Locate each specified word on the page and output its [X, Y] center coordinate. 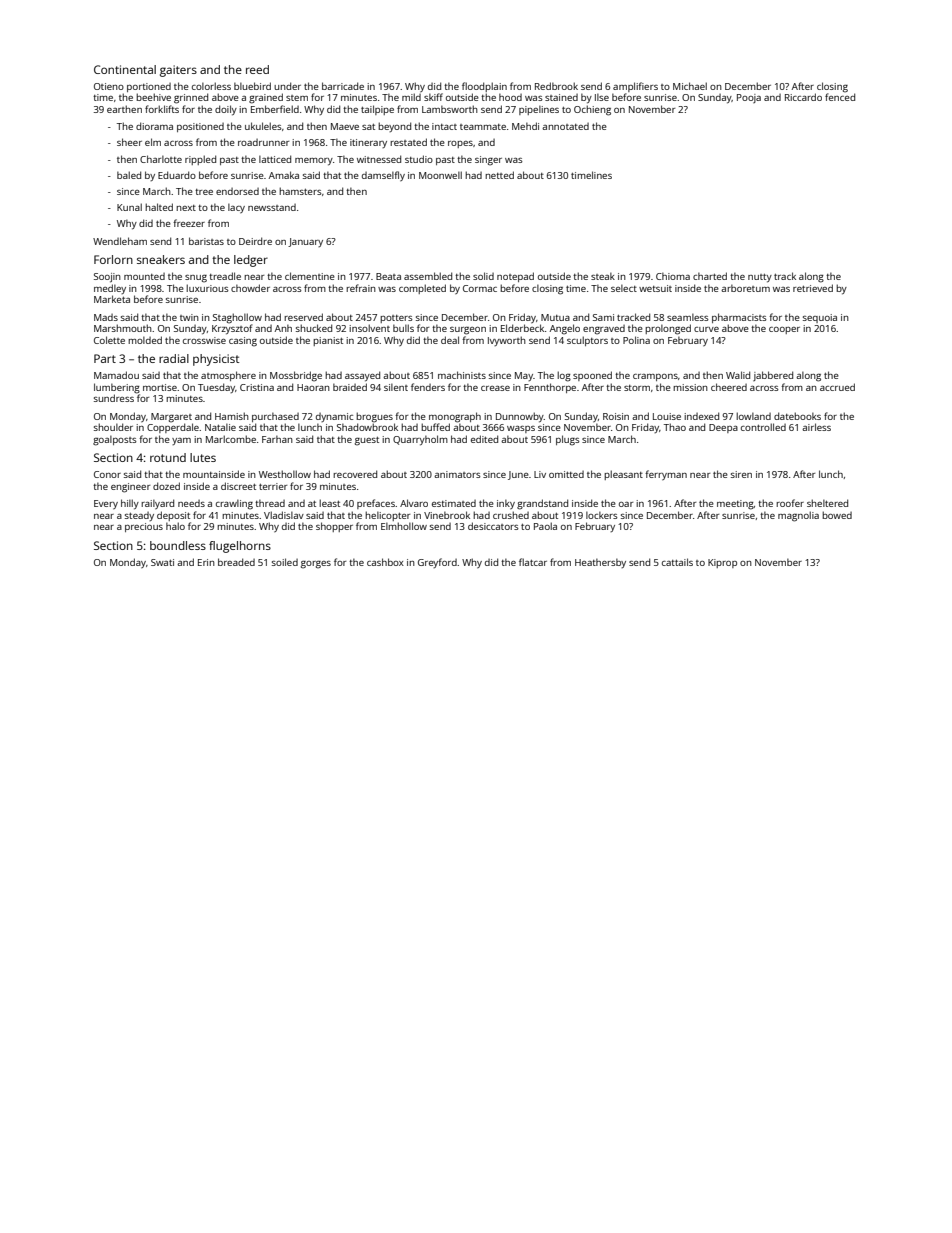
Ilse [602, 97]
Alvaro [414, 503]
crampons [655, 377]
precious [144, 527]
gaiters [178, 71]
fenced [840, 97]
